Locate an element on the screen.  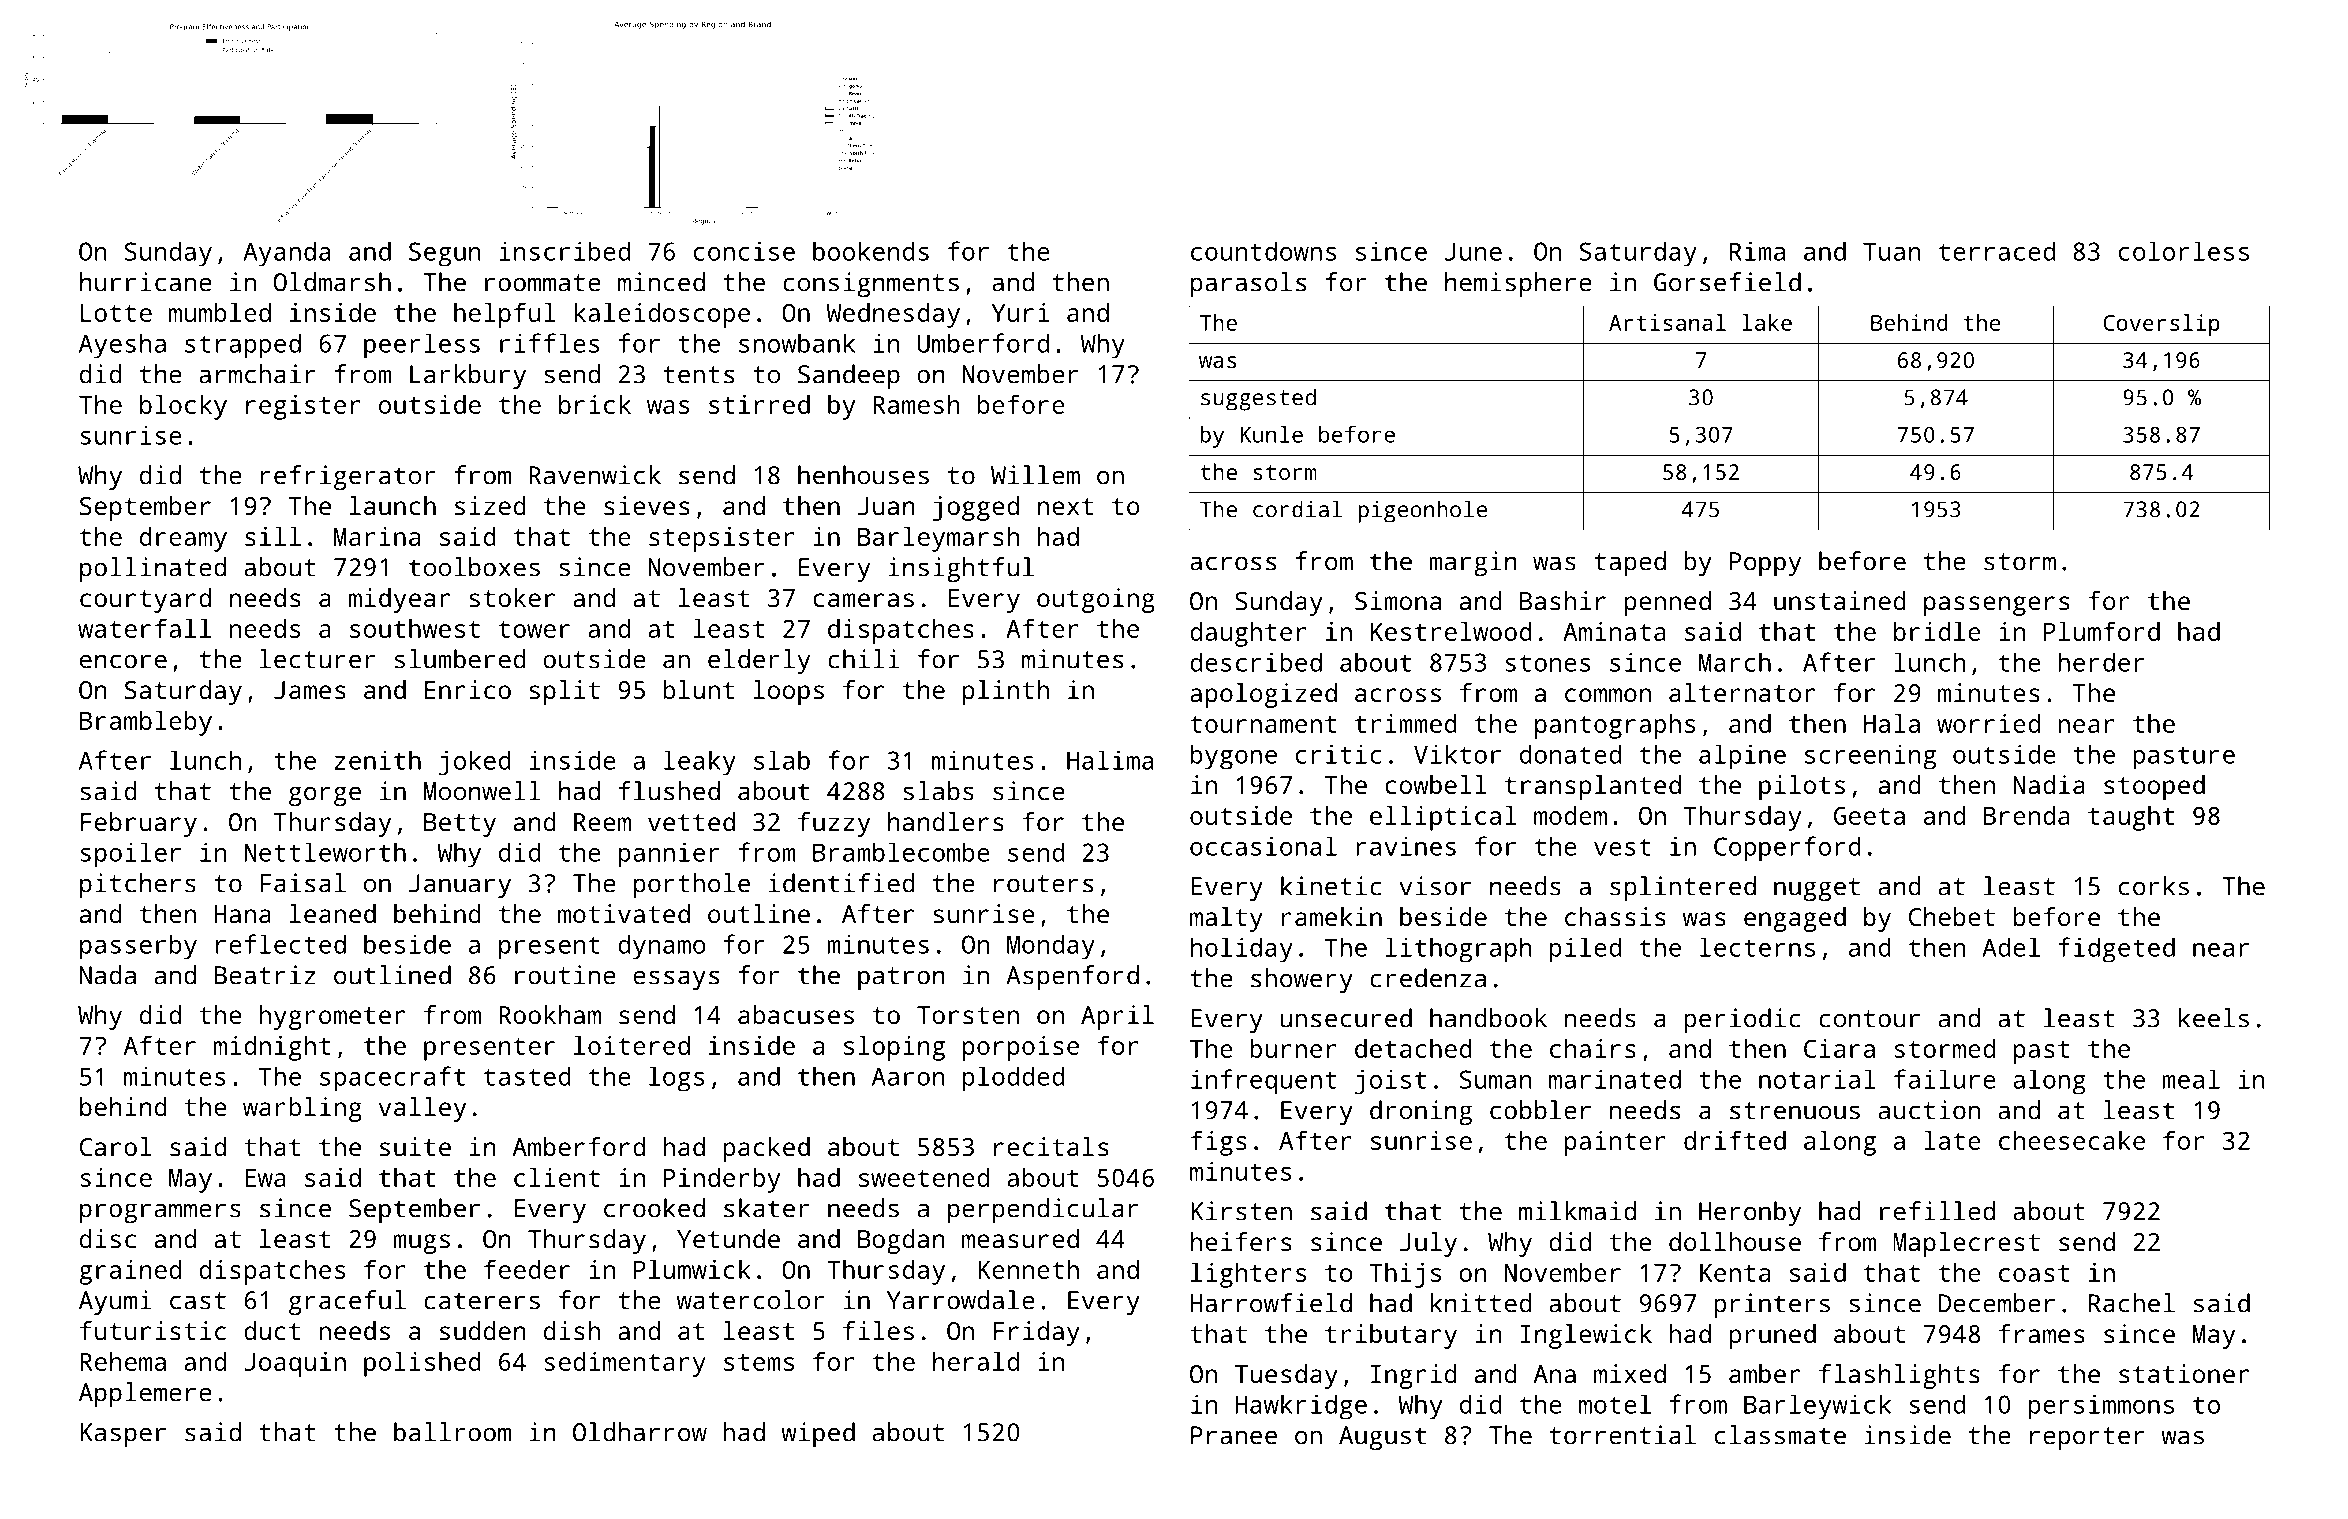
Kasper is located at coordinates (123, 1435).
